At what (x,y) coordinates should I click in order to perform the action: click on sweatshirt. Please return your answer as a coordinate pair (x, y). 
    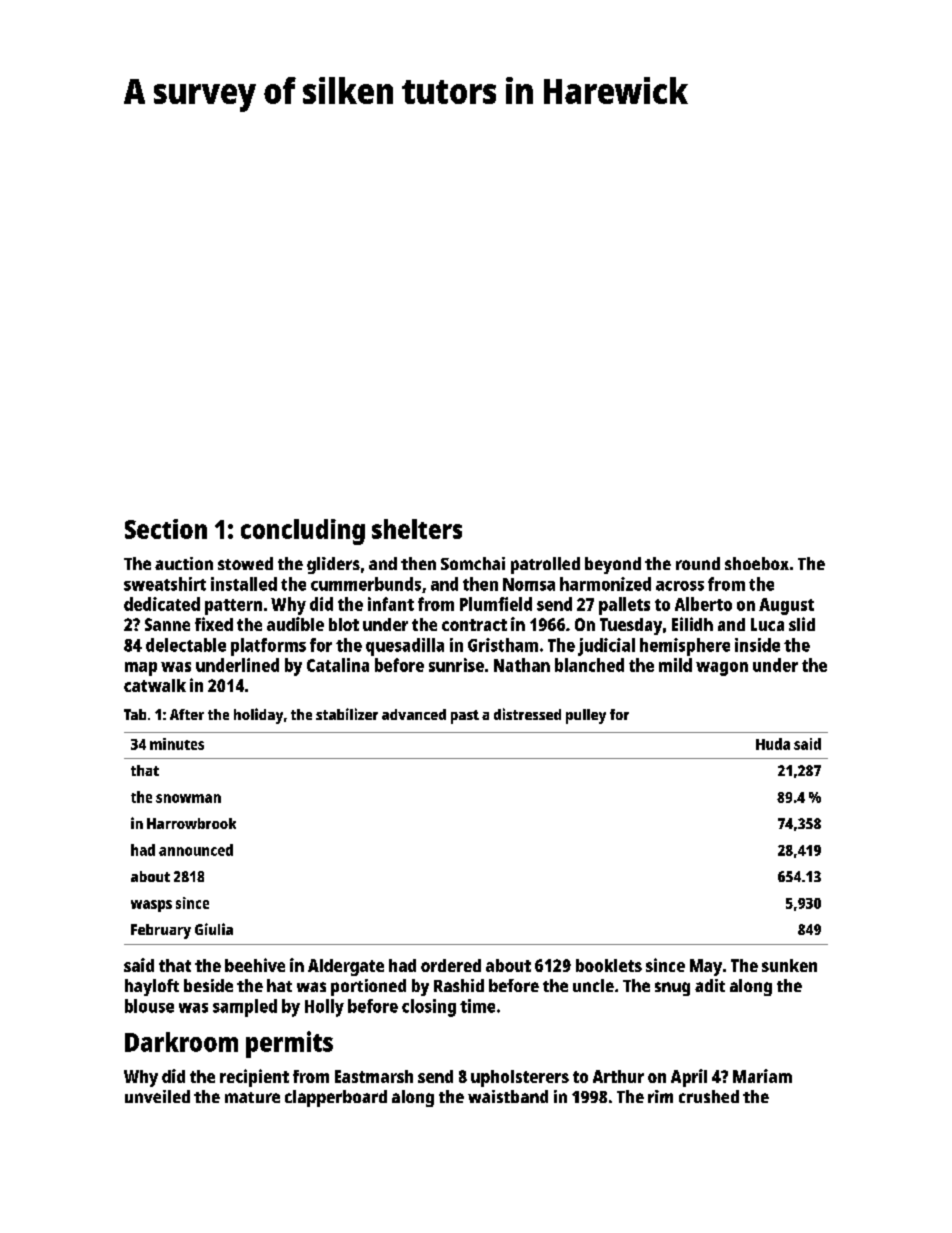
    Looking at the image, I should click on (165, 584).
